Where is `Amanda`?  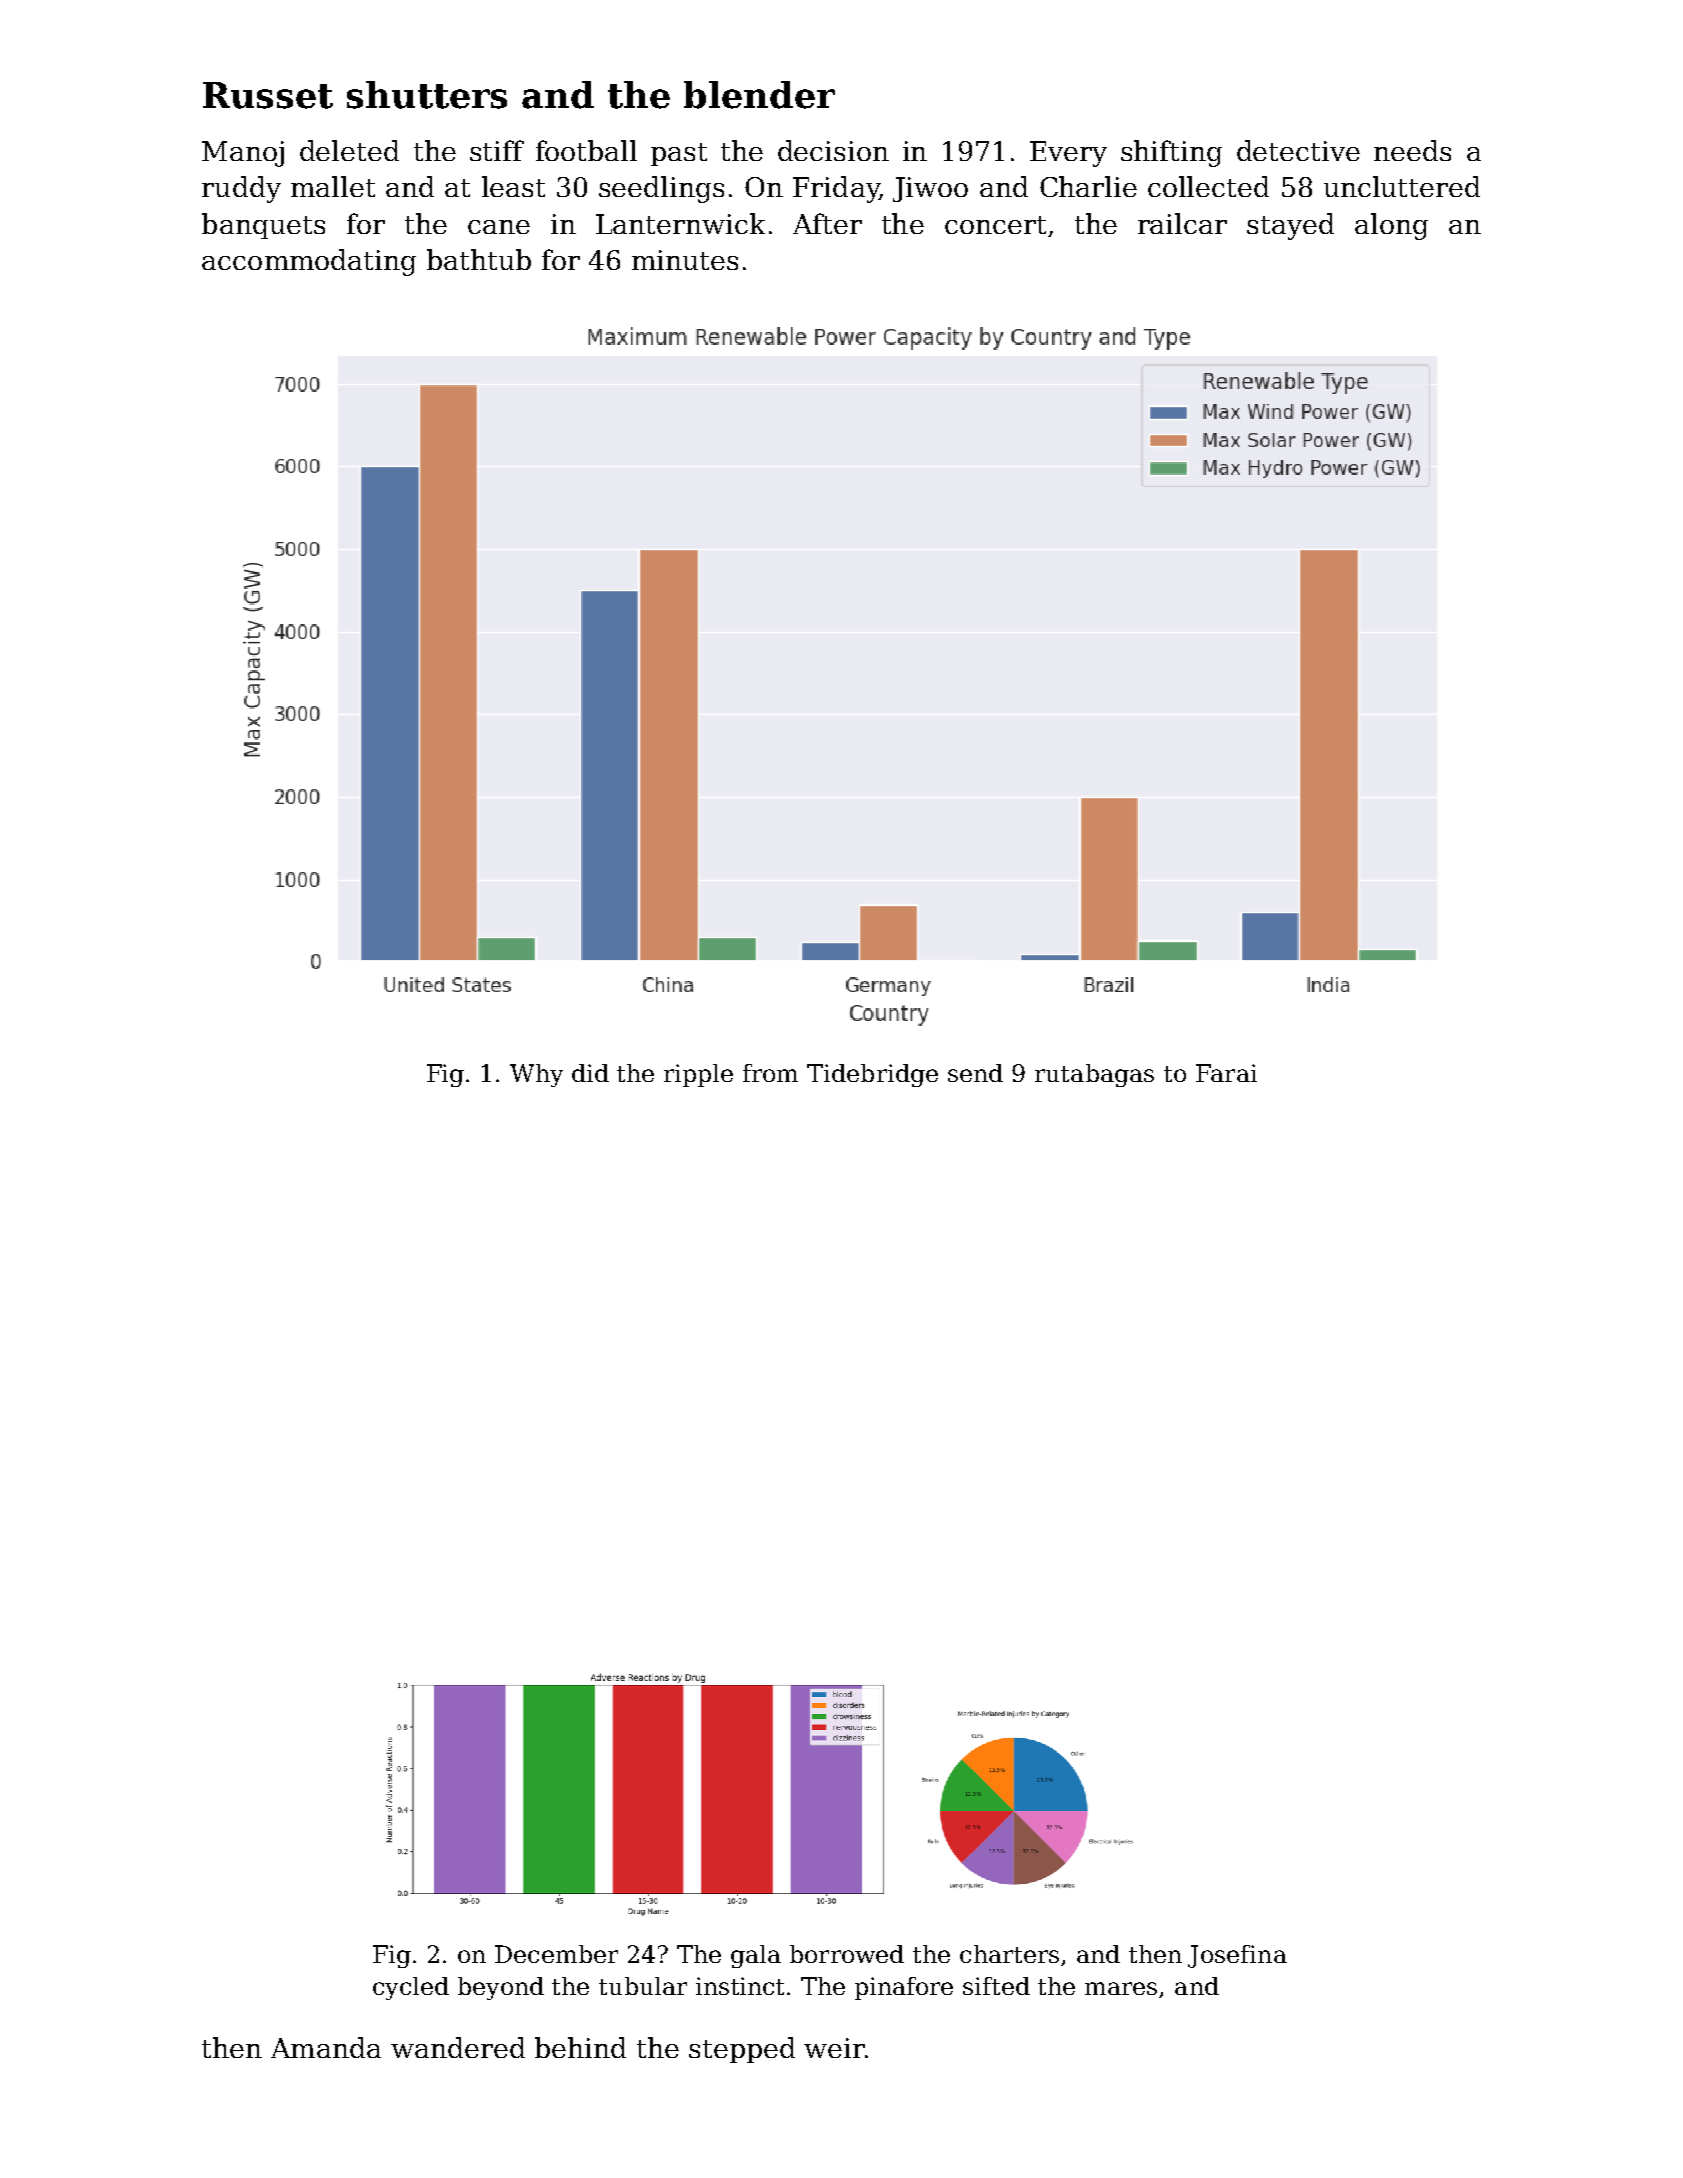 Amanda is located at coordinates (326, 2047).
